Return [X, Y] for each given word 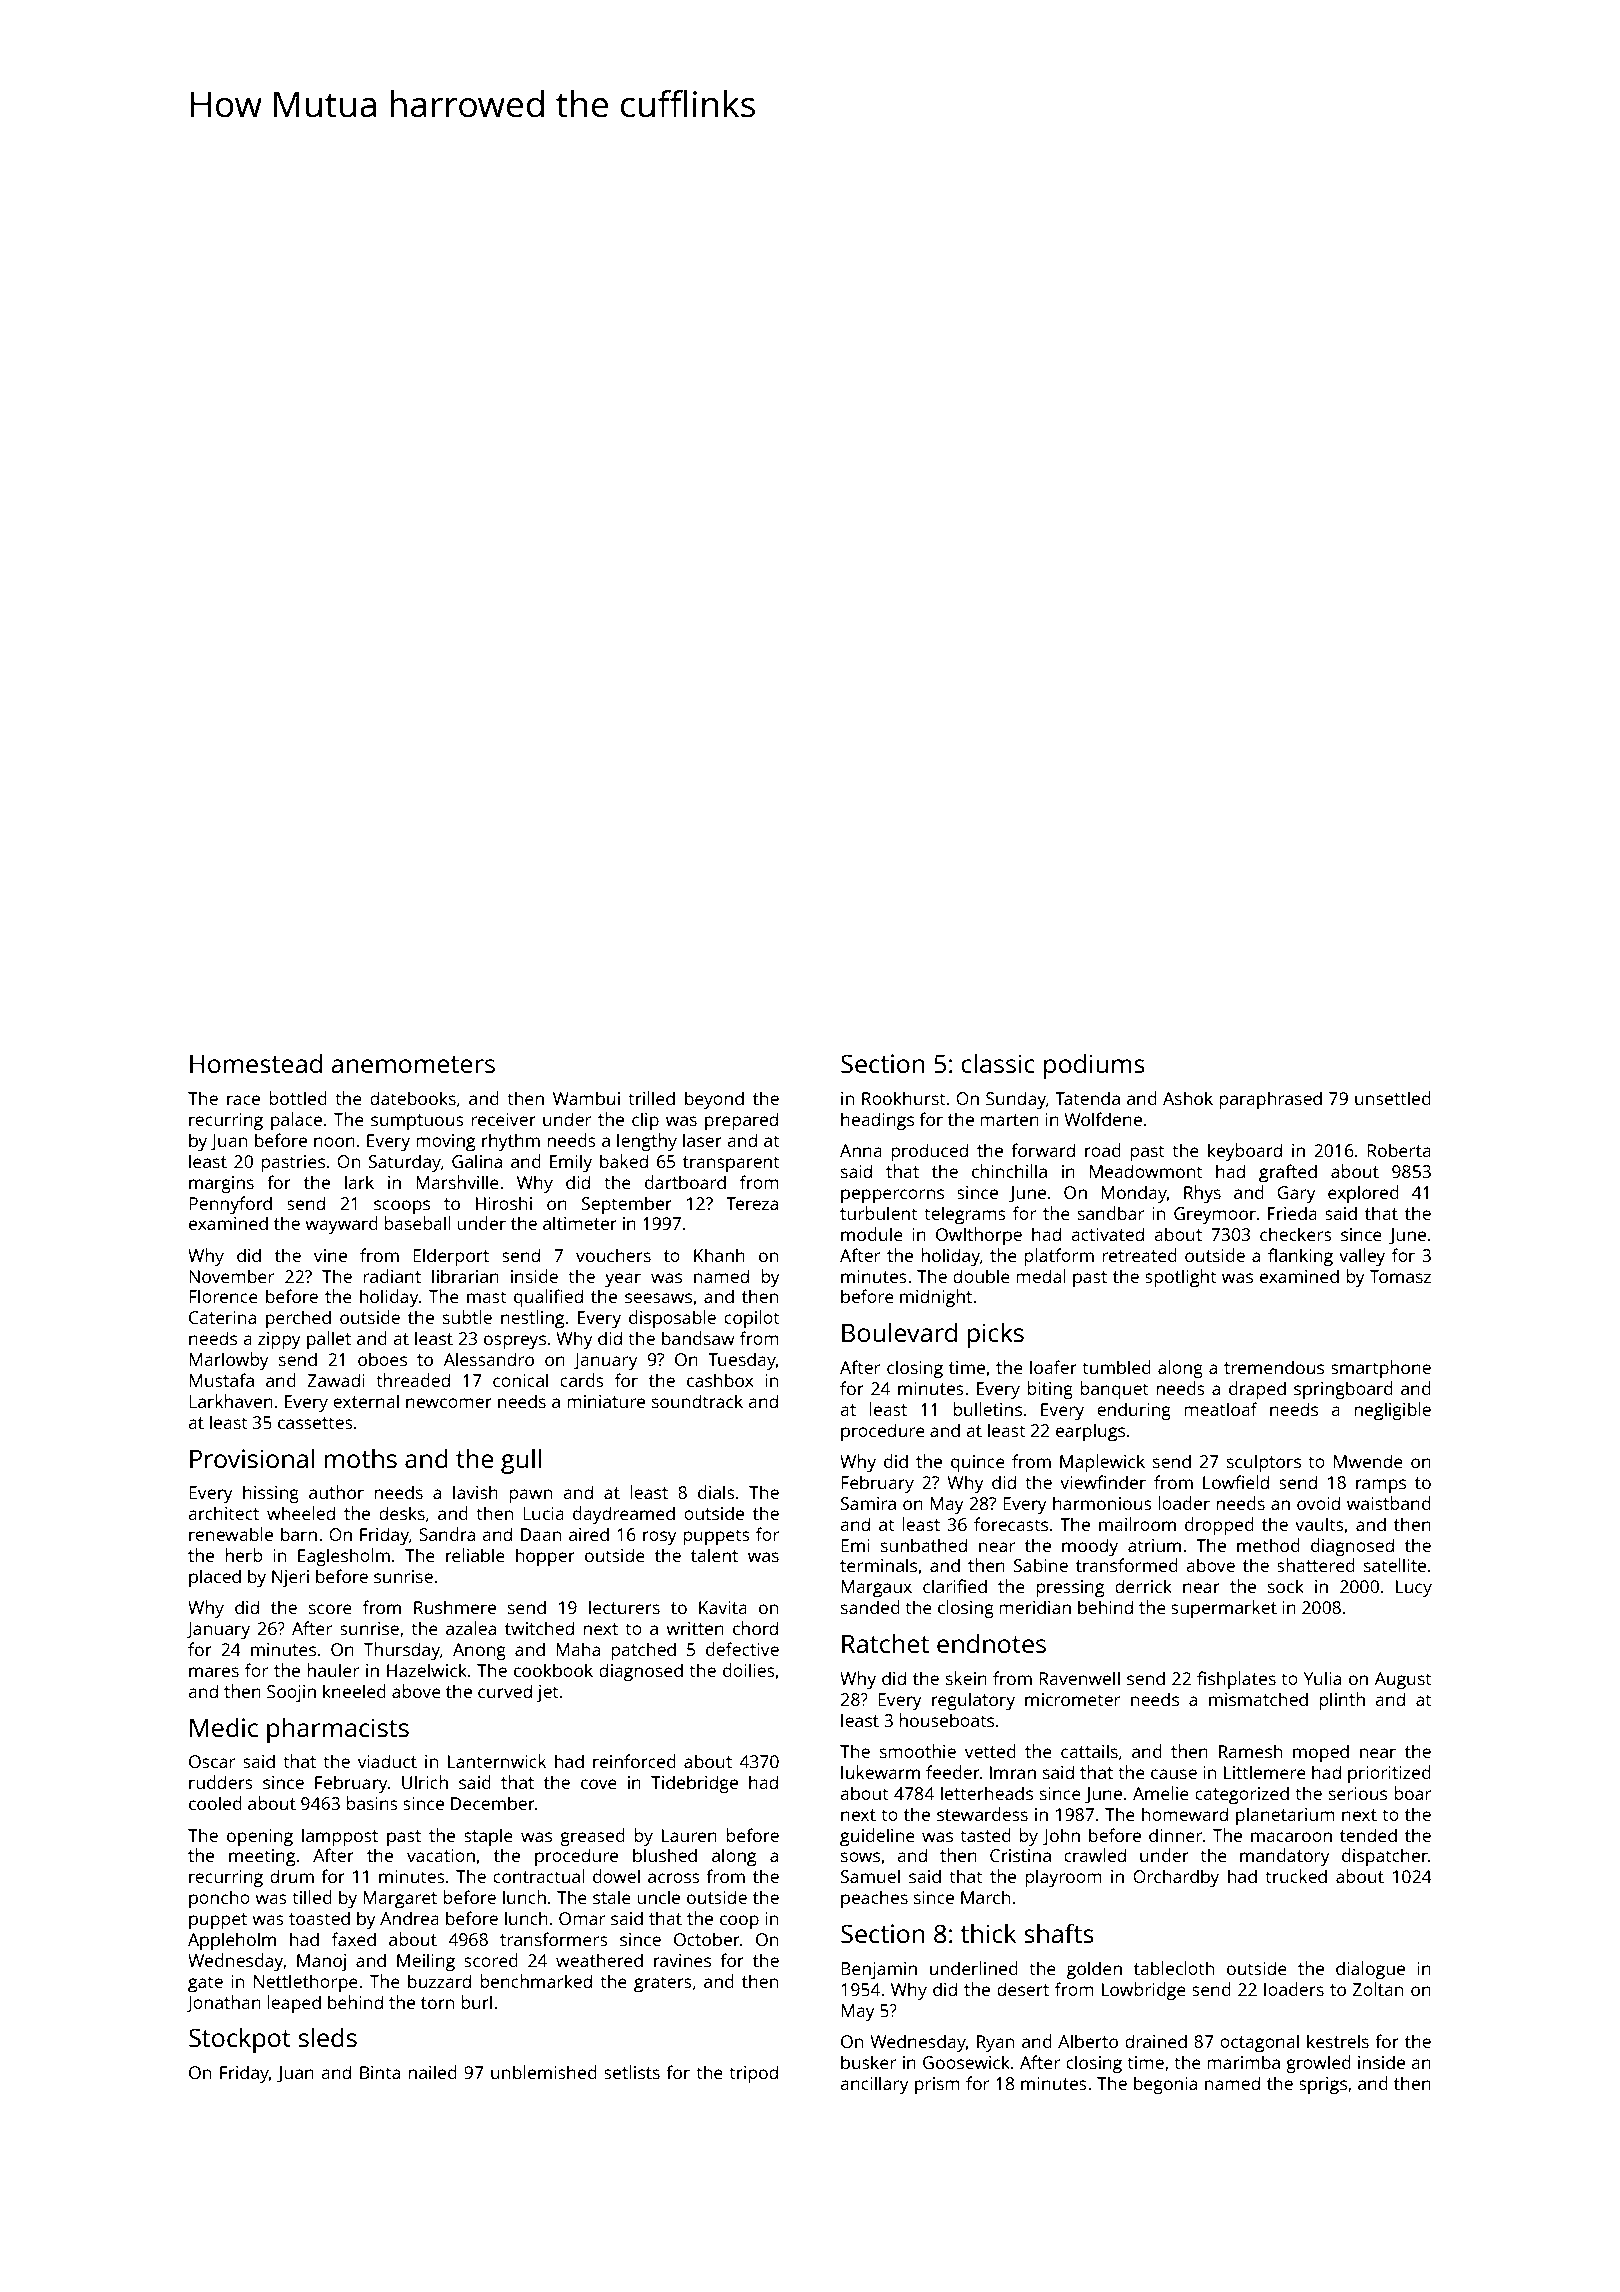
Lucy [1414, 1588]
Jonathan [223, 2004]
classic [998, 1063]
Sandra [447, 1534]
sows [860, 1857]
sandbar [1111, 1213]
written [695, 1628]
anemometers [413, 1064]
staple [488, 1837]
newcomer [449, 1403]
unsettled [1393, 1098]
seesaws [658, 1298]
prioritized [1389, 1774]
